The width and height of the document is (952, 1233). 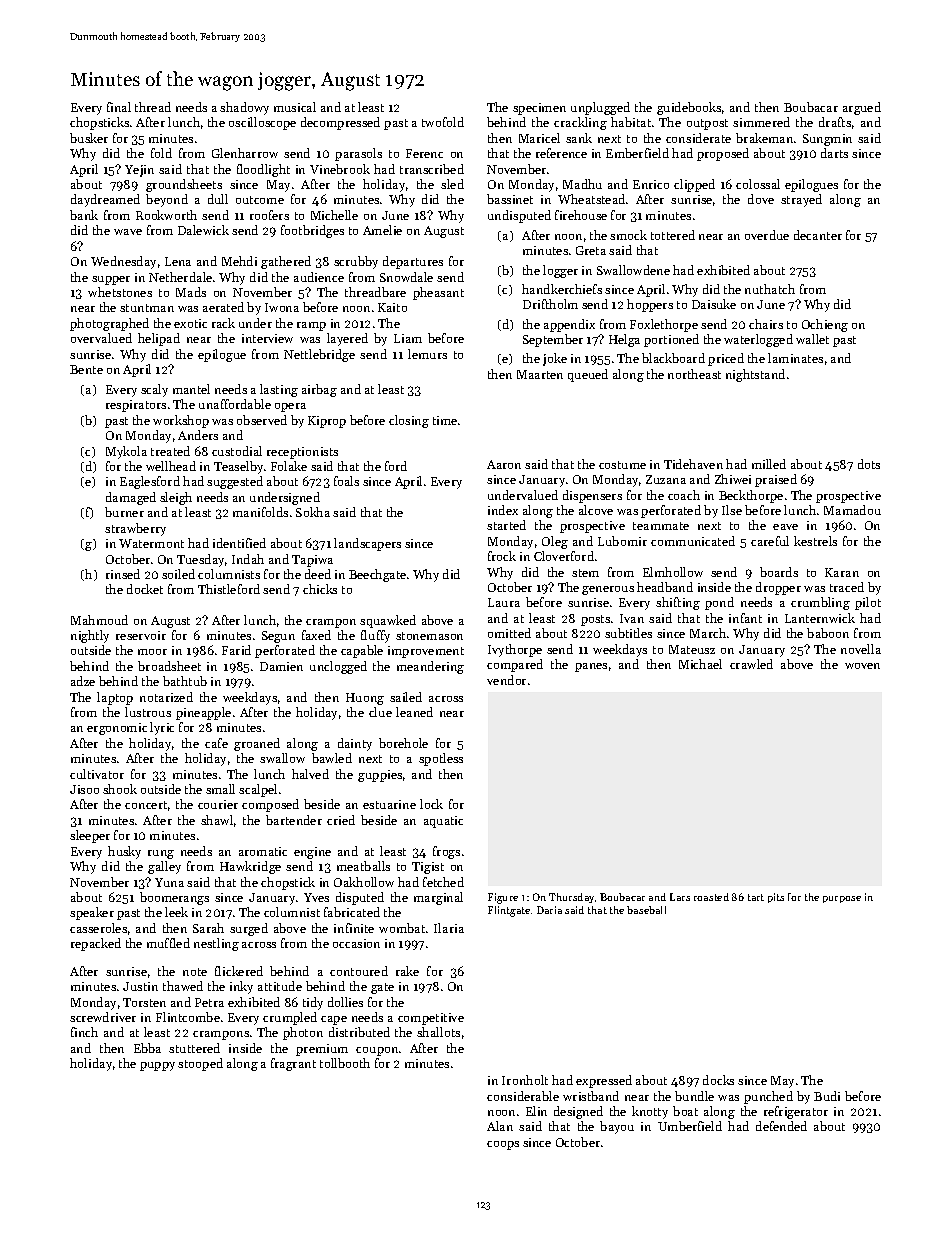 What do you see at coordinates (169, 882) in the document?
I see `Yuna` at bounding box center [169, 882].
